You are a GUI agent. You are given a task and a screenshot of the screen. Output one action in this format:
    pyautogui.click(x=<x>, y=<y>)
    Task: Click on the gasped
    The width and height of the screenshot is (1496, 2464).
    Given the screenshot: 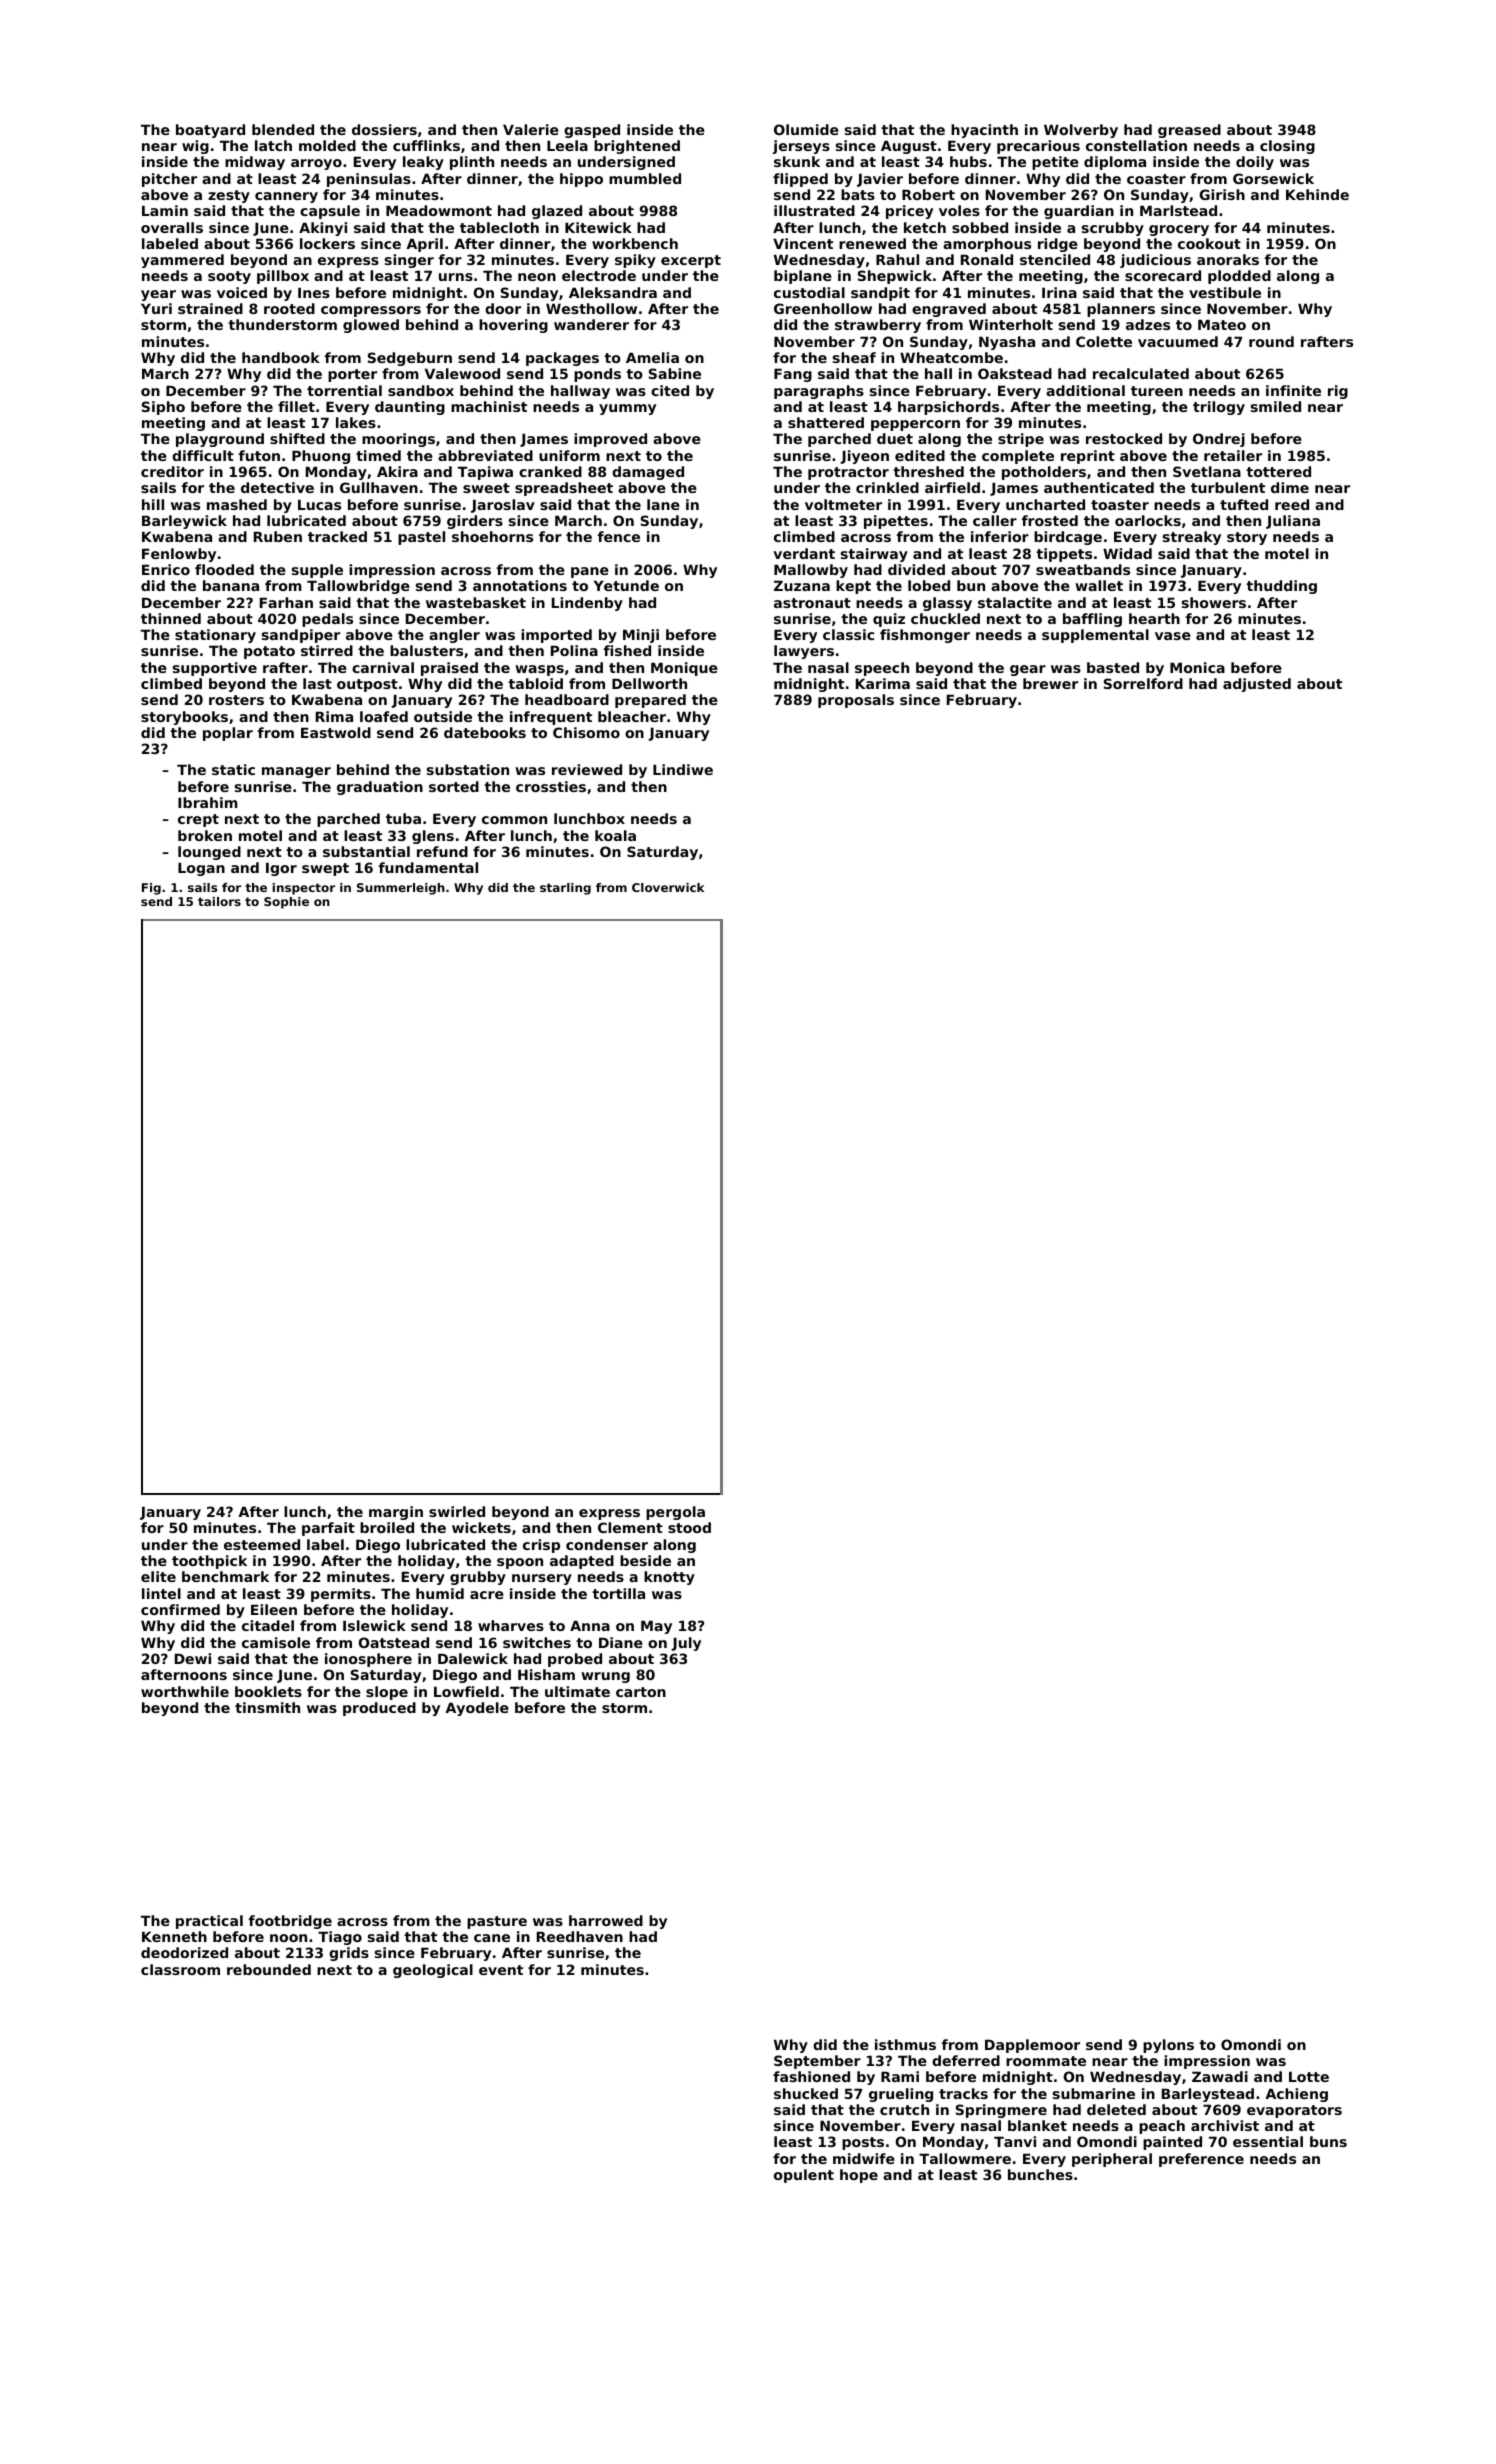 What is the action you would take?
    pyautogui.click(x=592, y=131)
